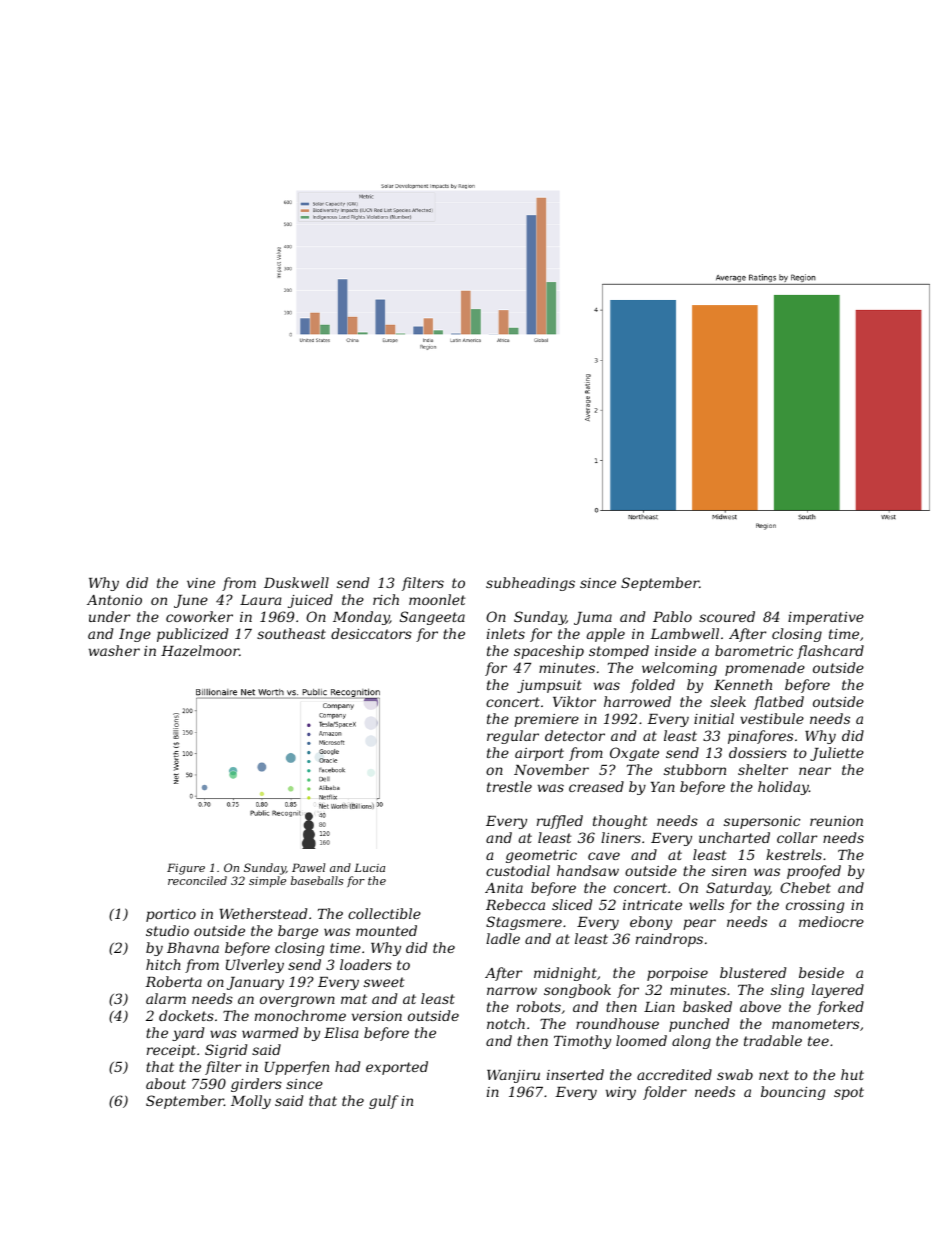  I want to click on raindrops, so click(669, 940).
